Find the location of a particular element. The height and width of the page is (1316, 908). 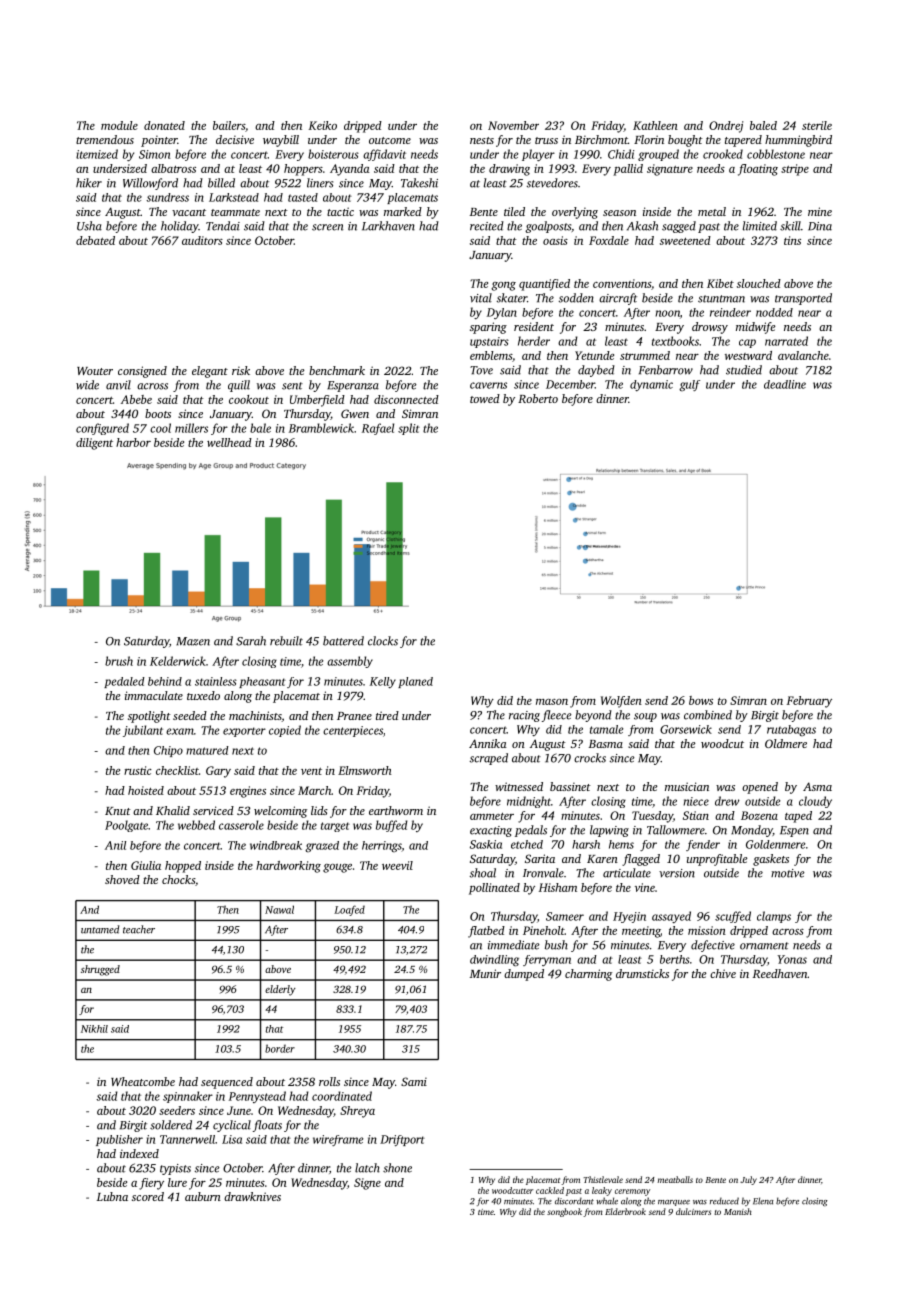

bows is located at coordinates (701, 700).
